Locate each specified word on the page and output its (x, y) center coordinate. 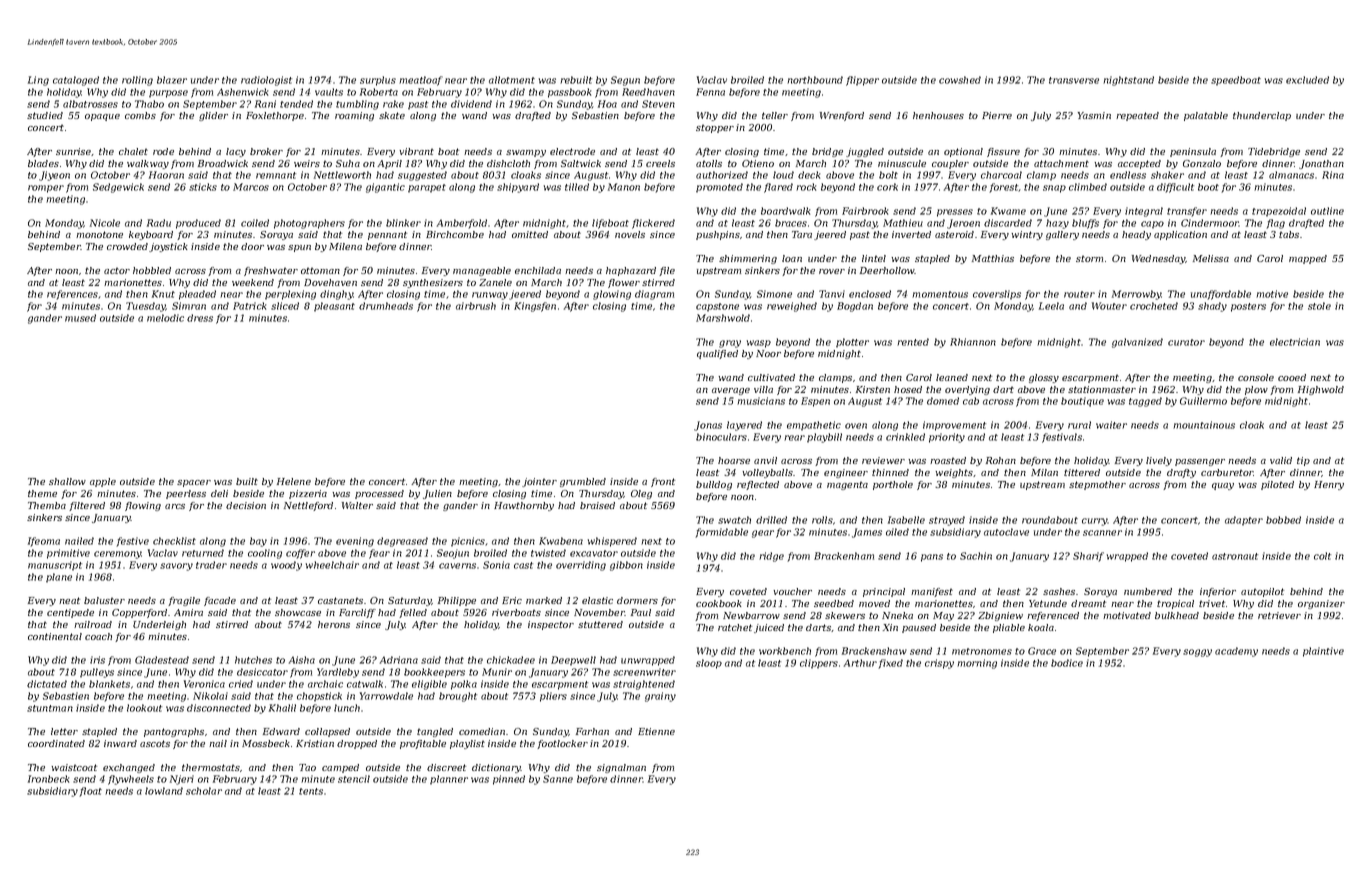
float (90, 792)
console (1256, 377)
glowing (612, 295)
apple (103, 482)
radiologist (266, 81)
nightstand (1128, 81)
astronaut (1235, 556)
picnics (468, 542)
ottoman (320, 270)
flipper (862, 81)
